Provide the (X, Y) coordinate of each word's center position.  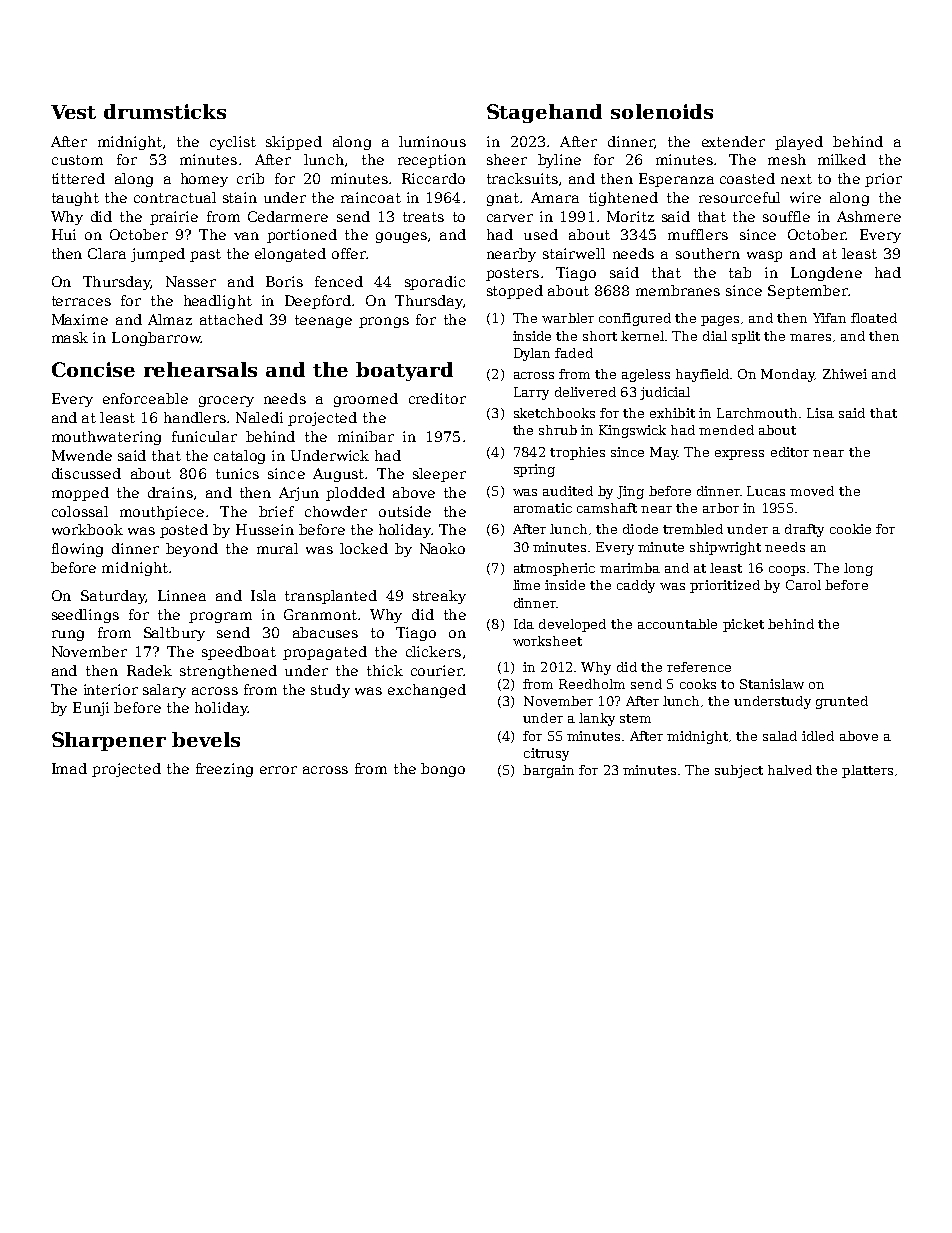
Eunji (91, 709)
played (799, 143)
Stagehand (544, 113)
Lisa (820, 413)
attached (231, 319)
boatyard (404, 371)
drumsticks (165, 111)
